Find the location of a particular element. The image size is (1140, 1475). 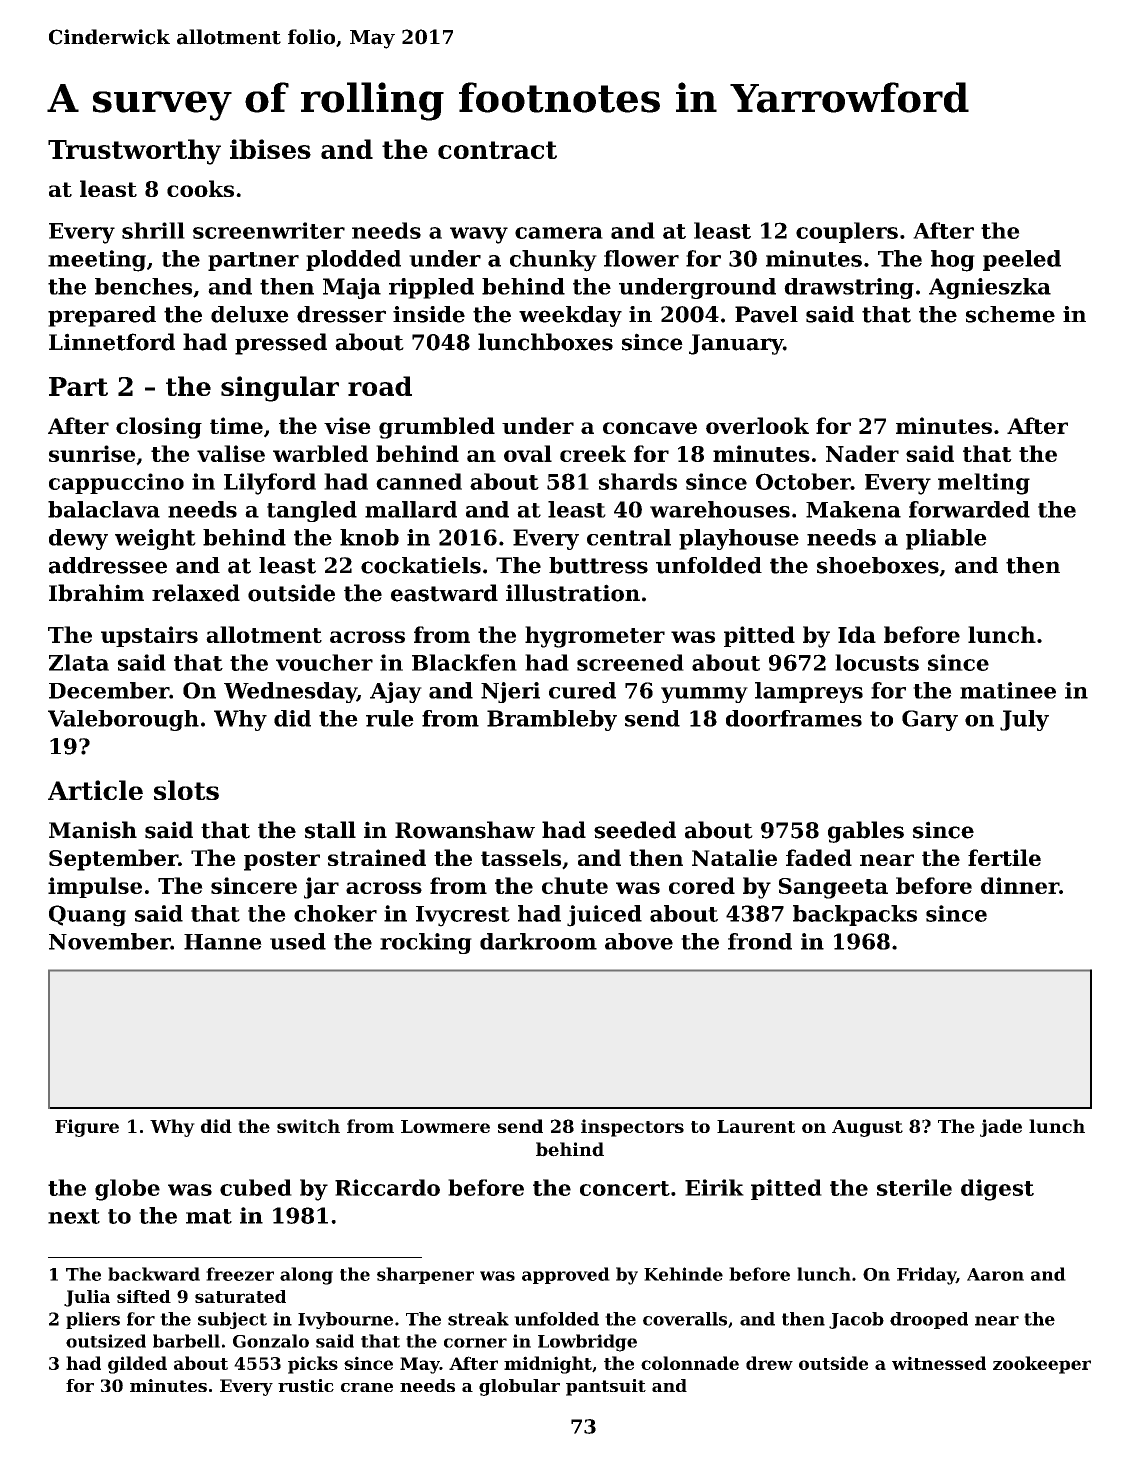

peeled is located at coordinates (1022, 260).
